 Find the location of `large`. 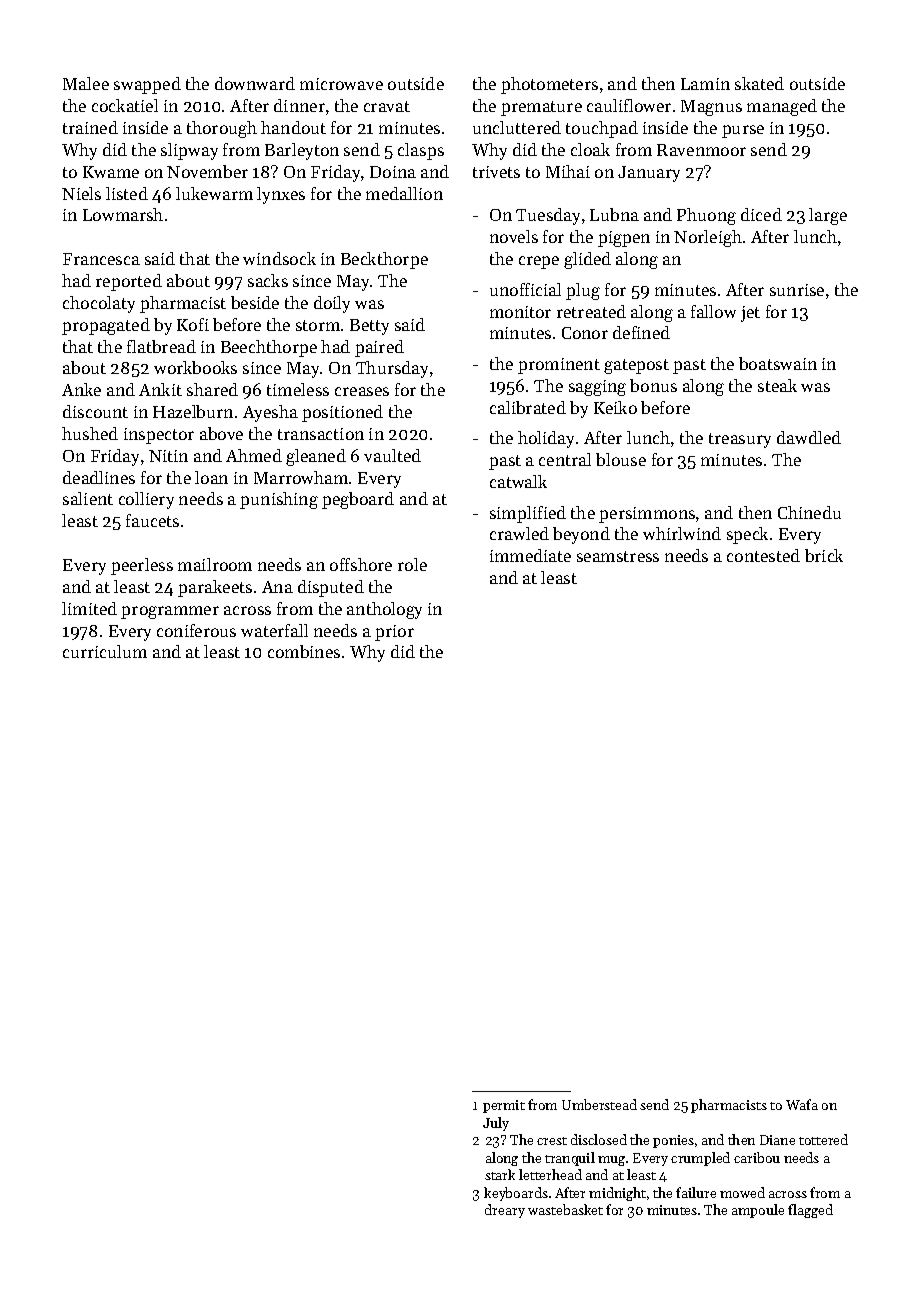

large is located at coordinates (828, 216).
